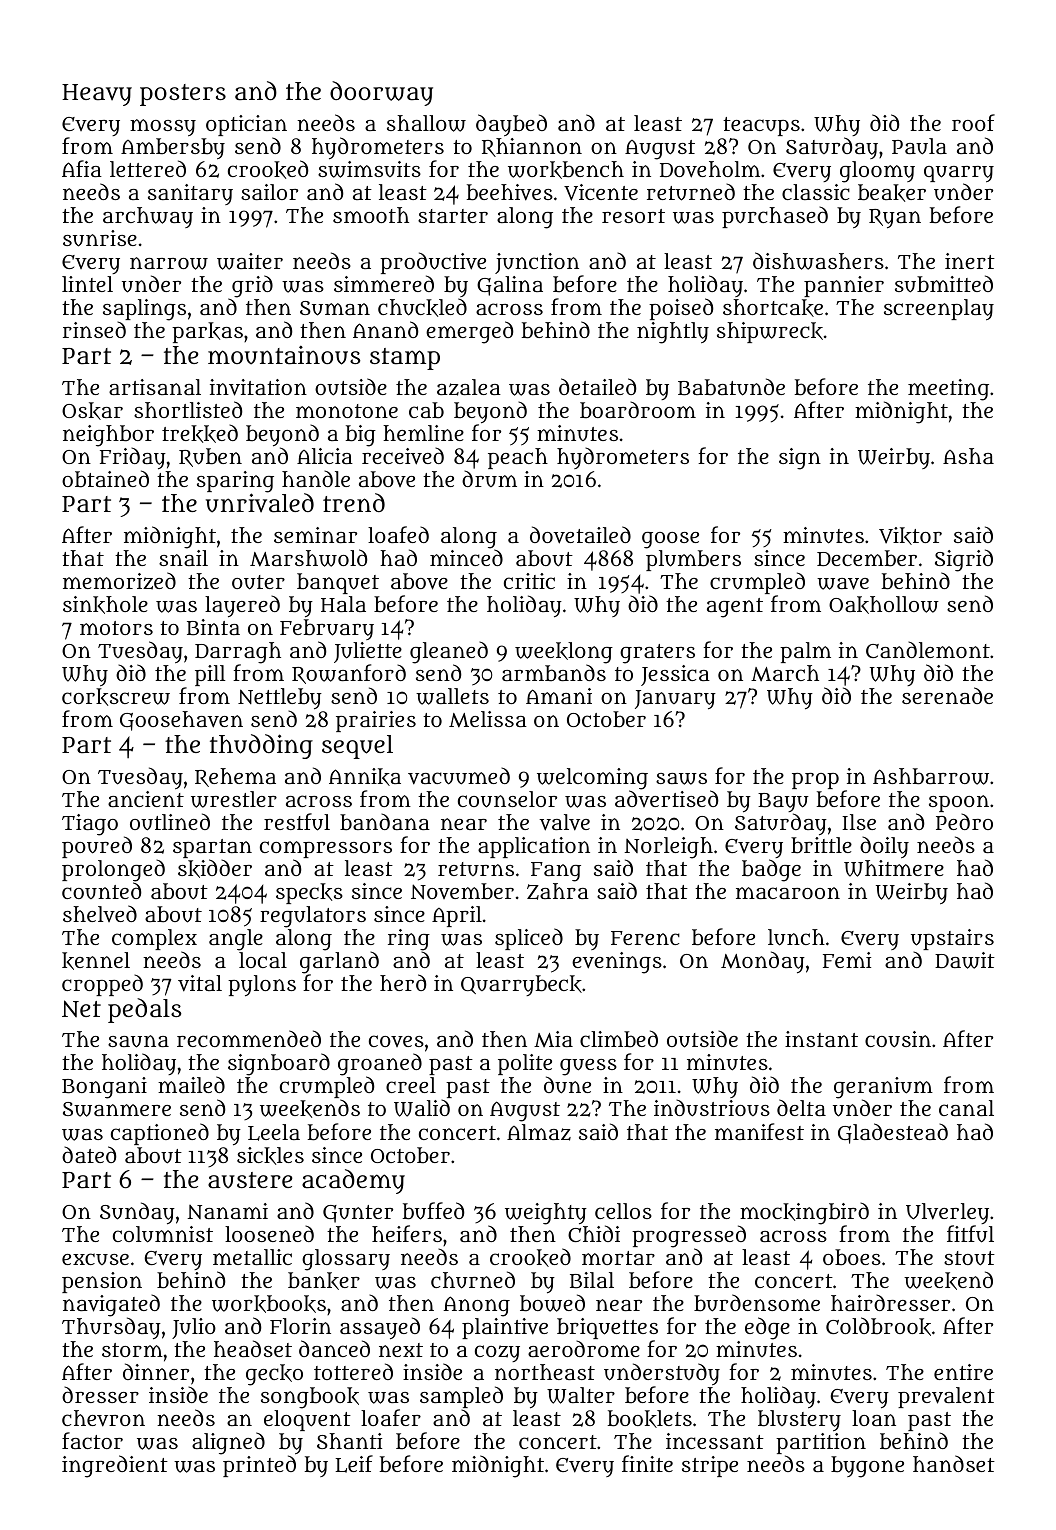  Describe the element at coordinates (804, 1213) in the document. I see `mockingbird` at that location.
